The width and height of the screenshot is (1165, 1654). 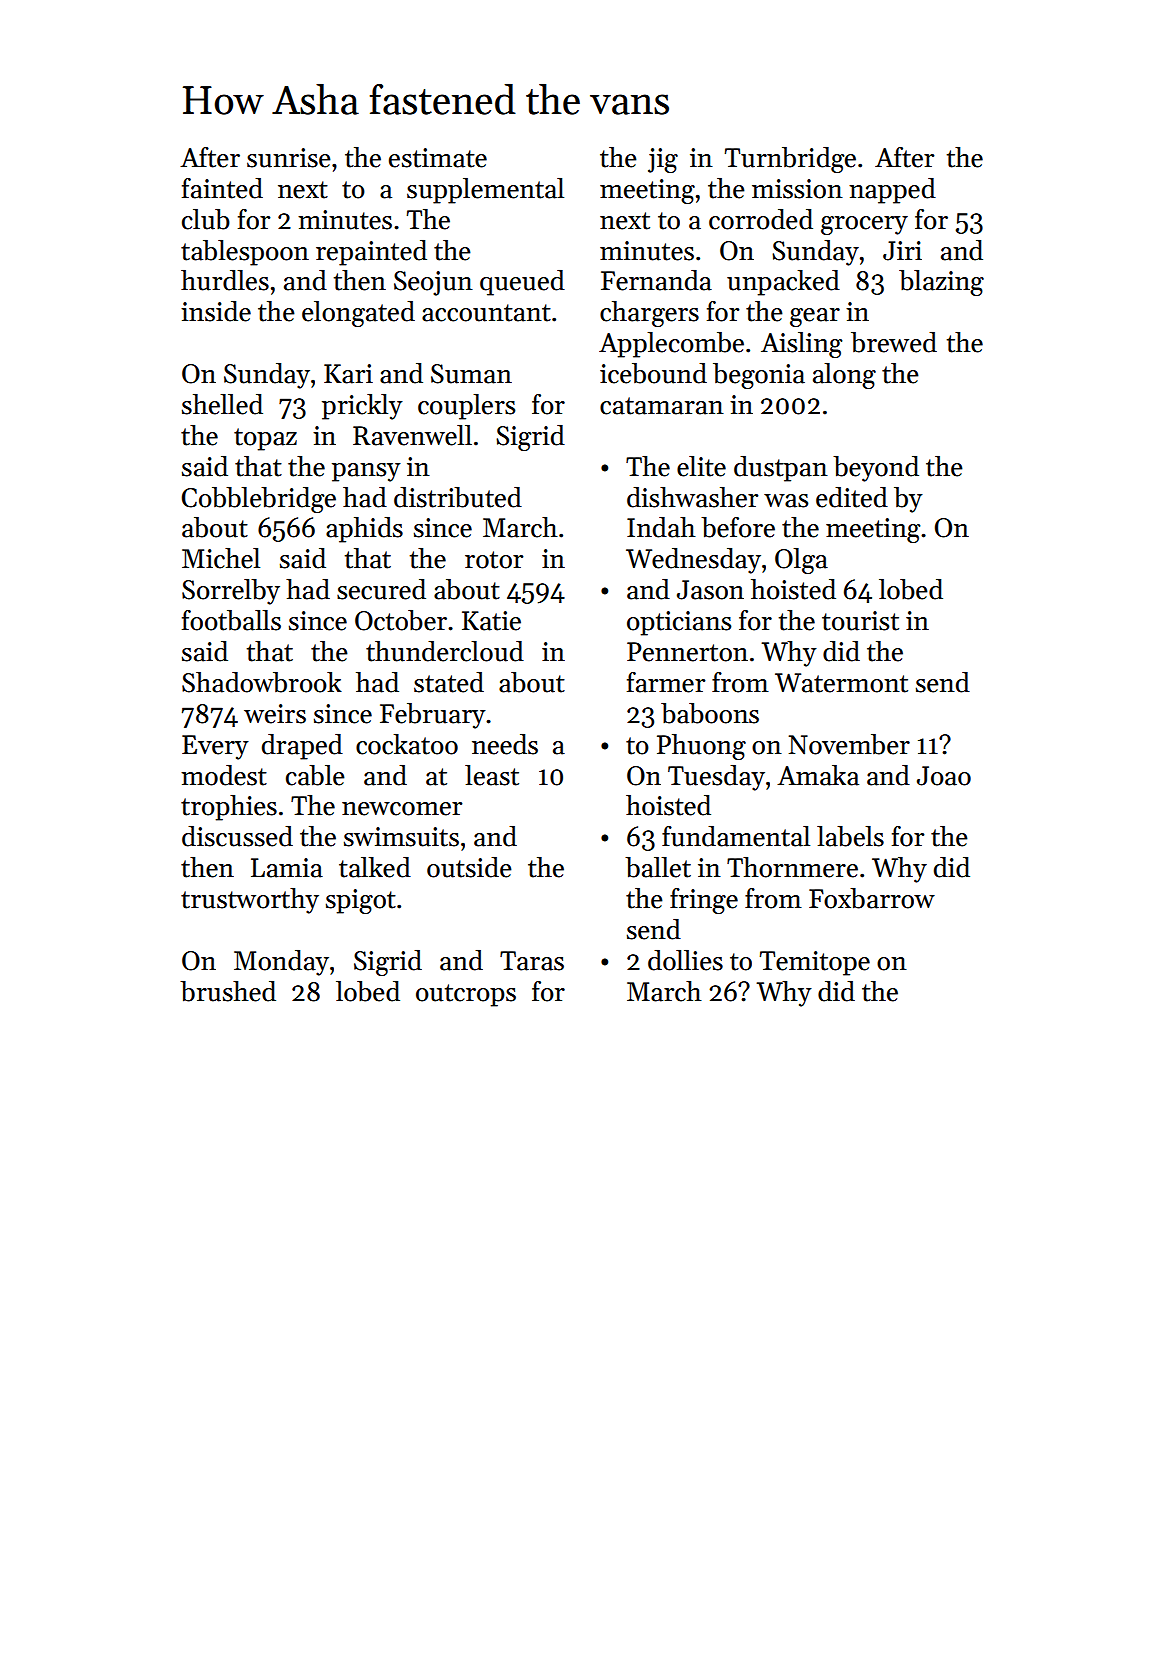 I want to click on supplemental, so click(x=485, y=191).
